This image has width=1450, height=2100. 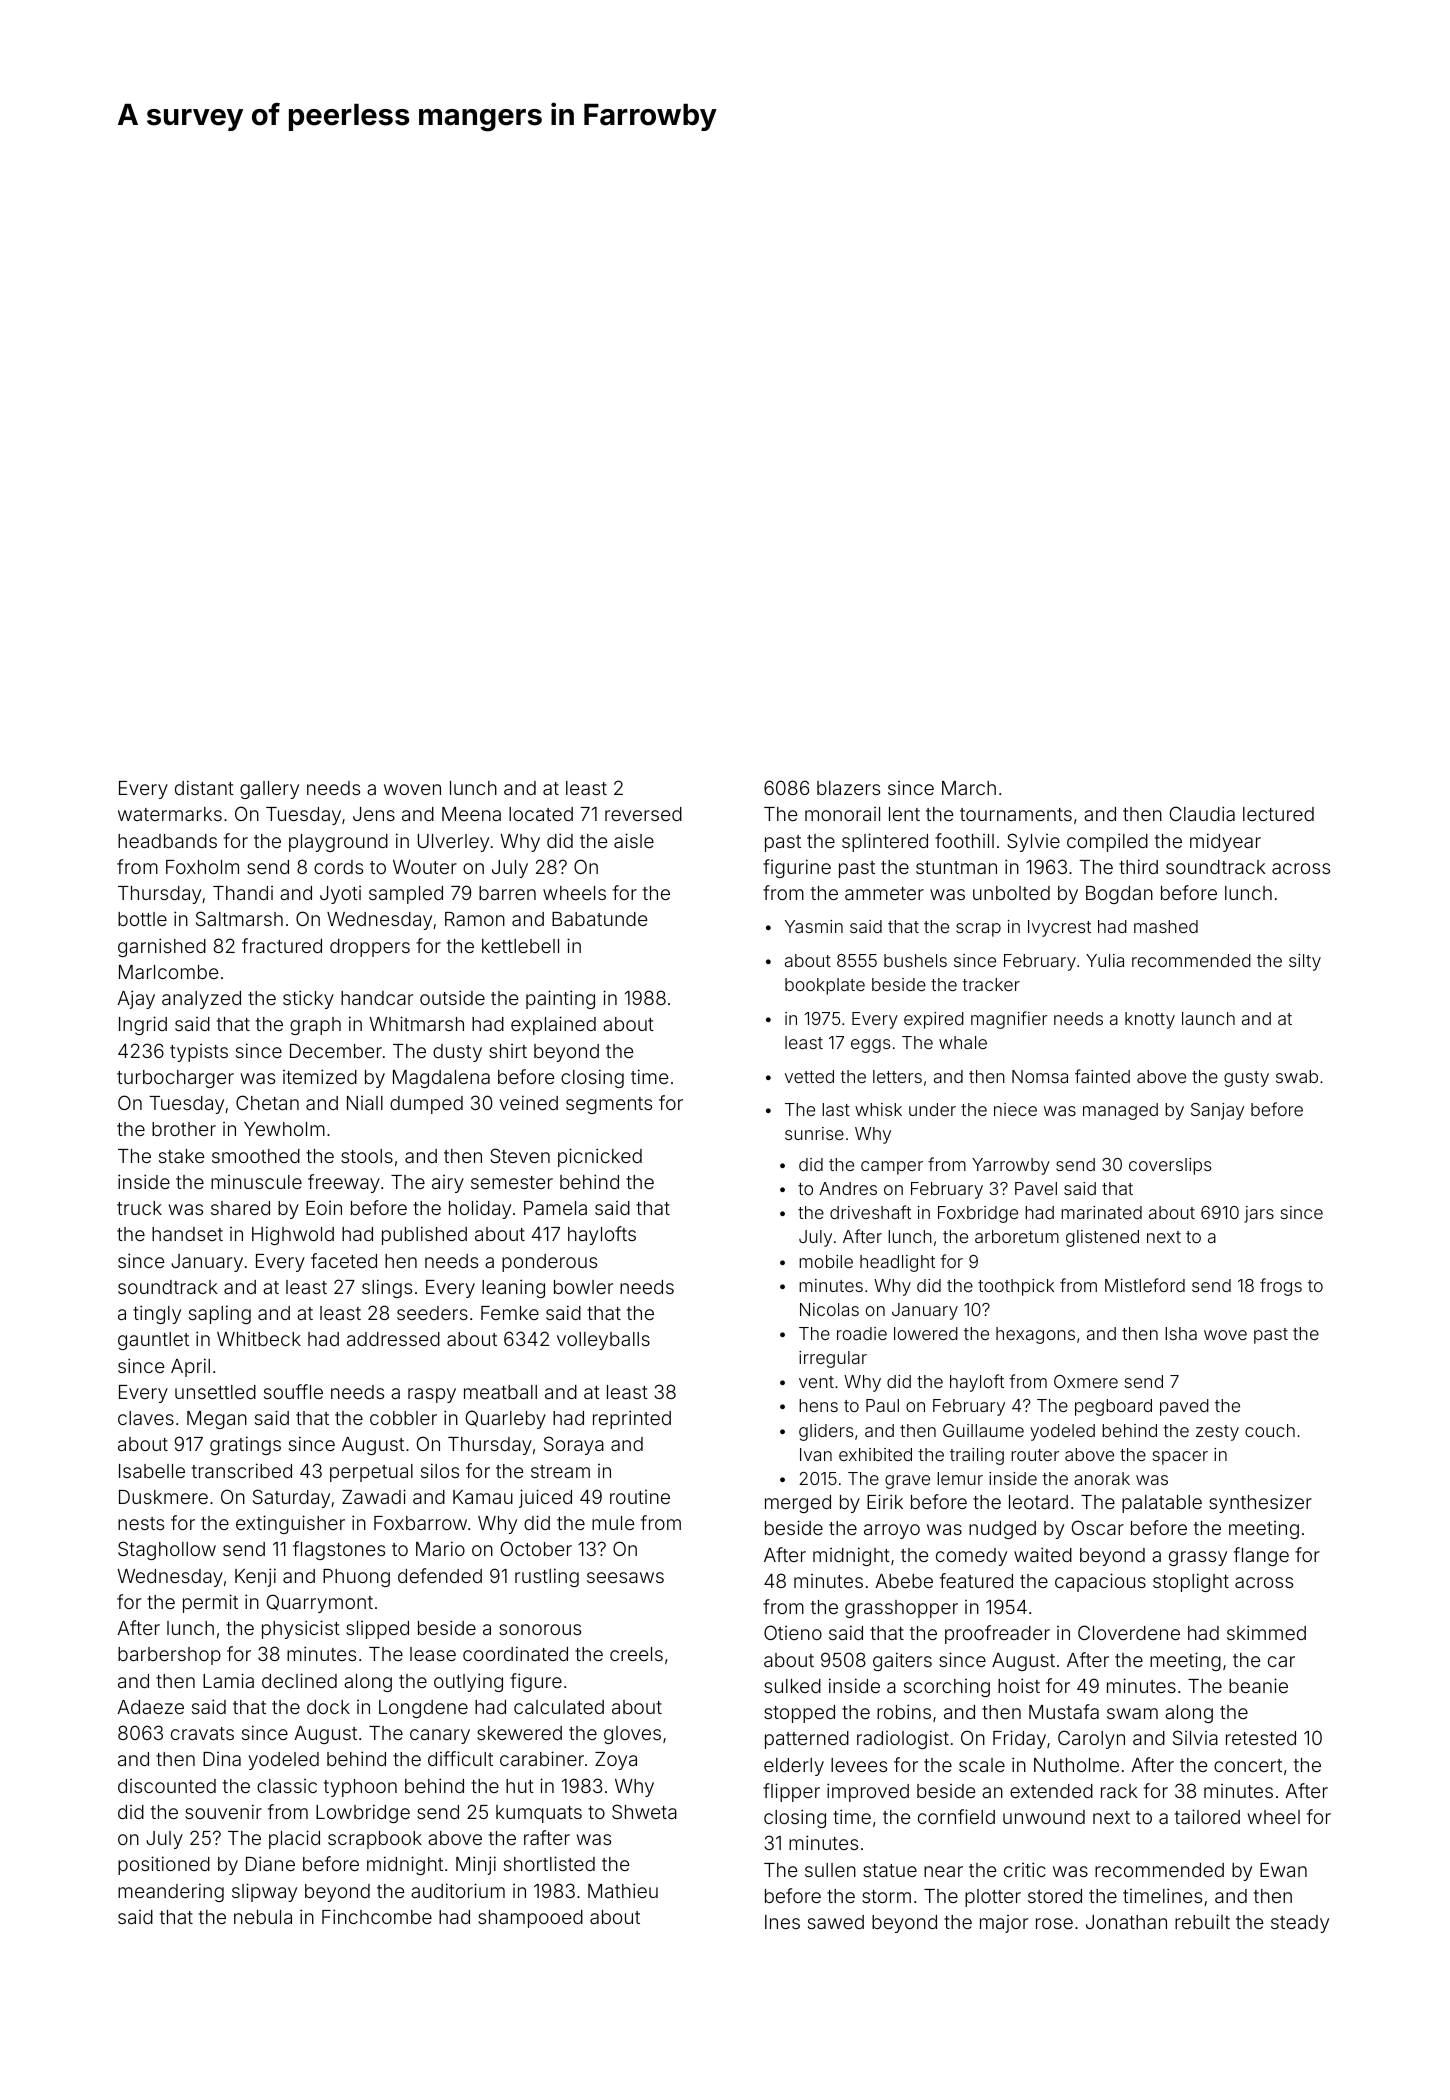 I want to click on Jonathan, so click(x=1126, y=1922).
